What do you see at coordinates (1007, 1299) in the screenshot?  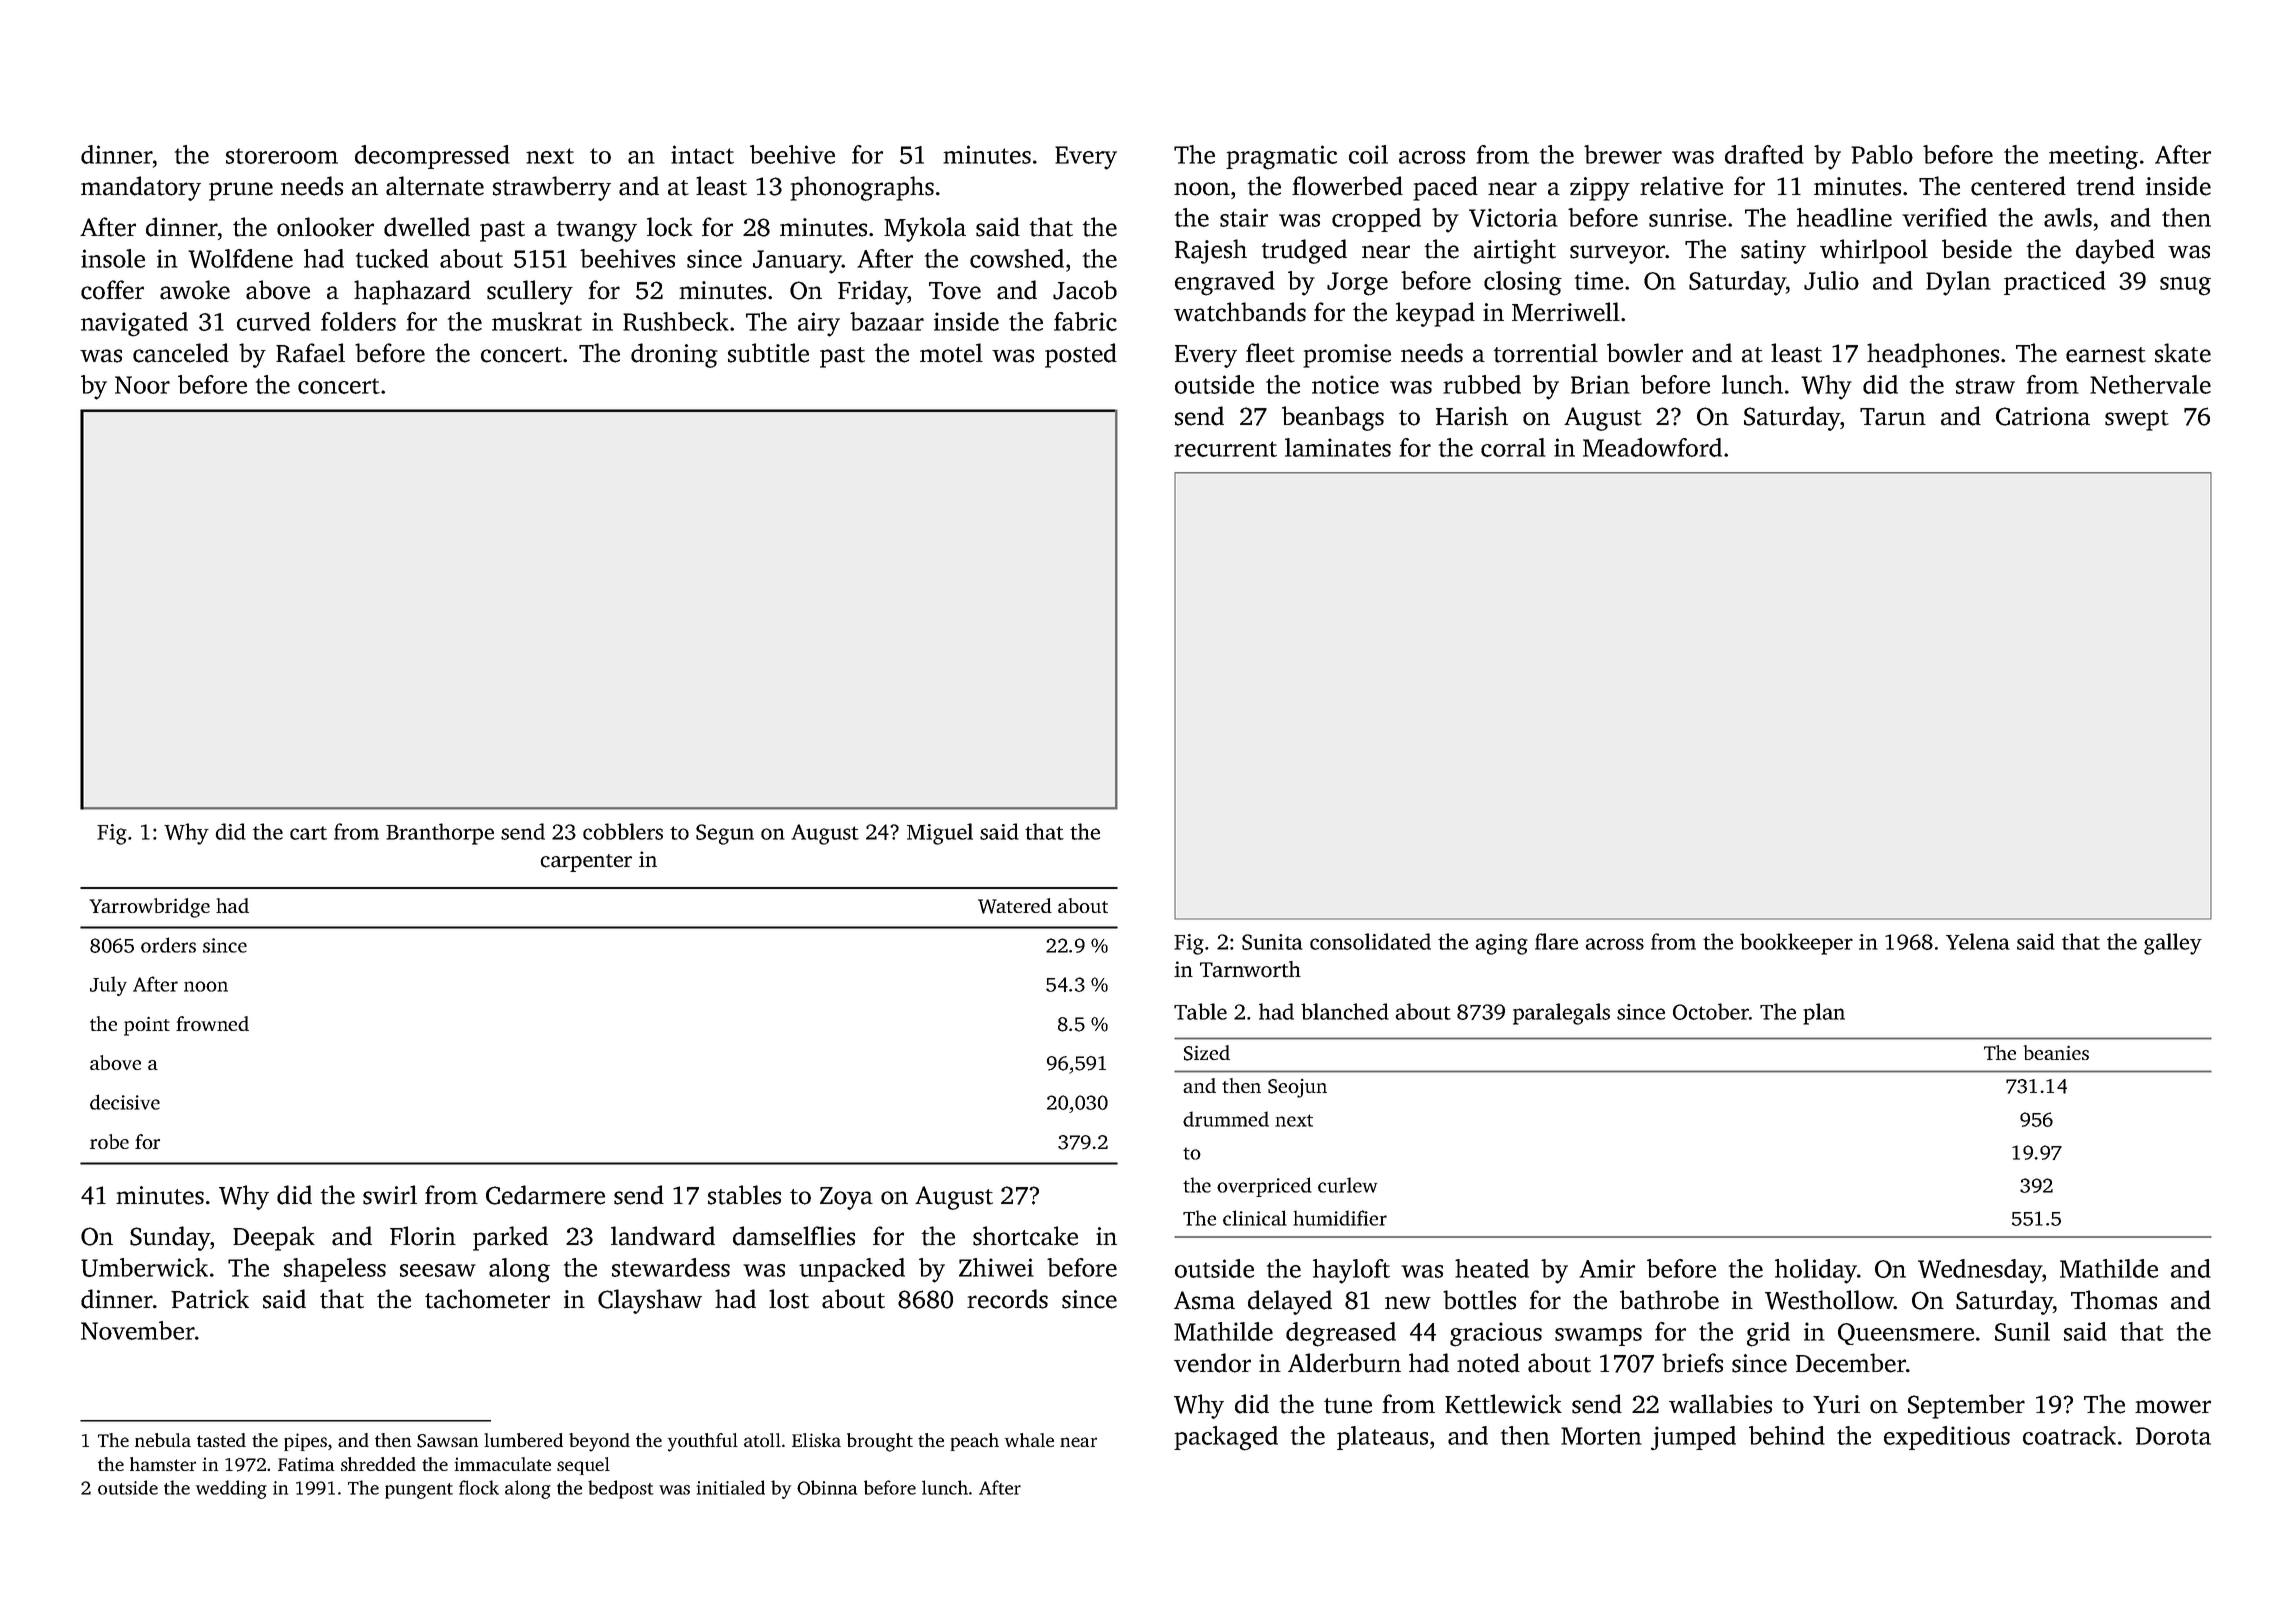 I see `records` at bounding box center [1007, 1299].
